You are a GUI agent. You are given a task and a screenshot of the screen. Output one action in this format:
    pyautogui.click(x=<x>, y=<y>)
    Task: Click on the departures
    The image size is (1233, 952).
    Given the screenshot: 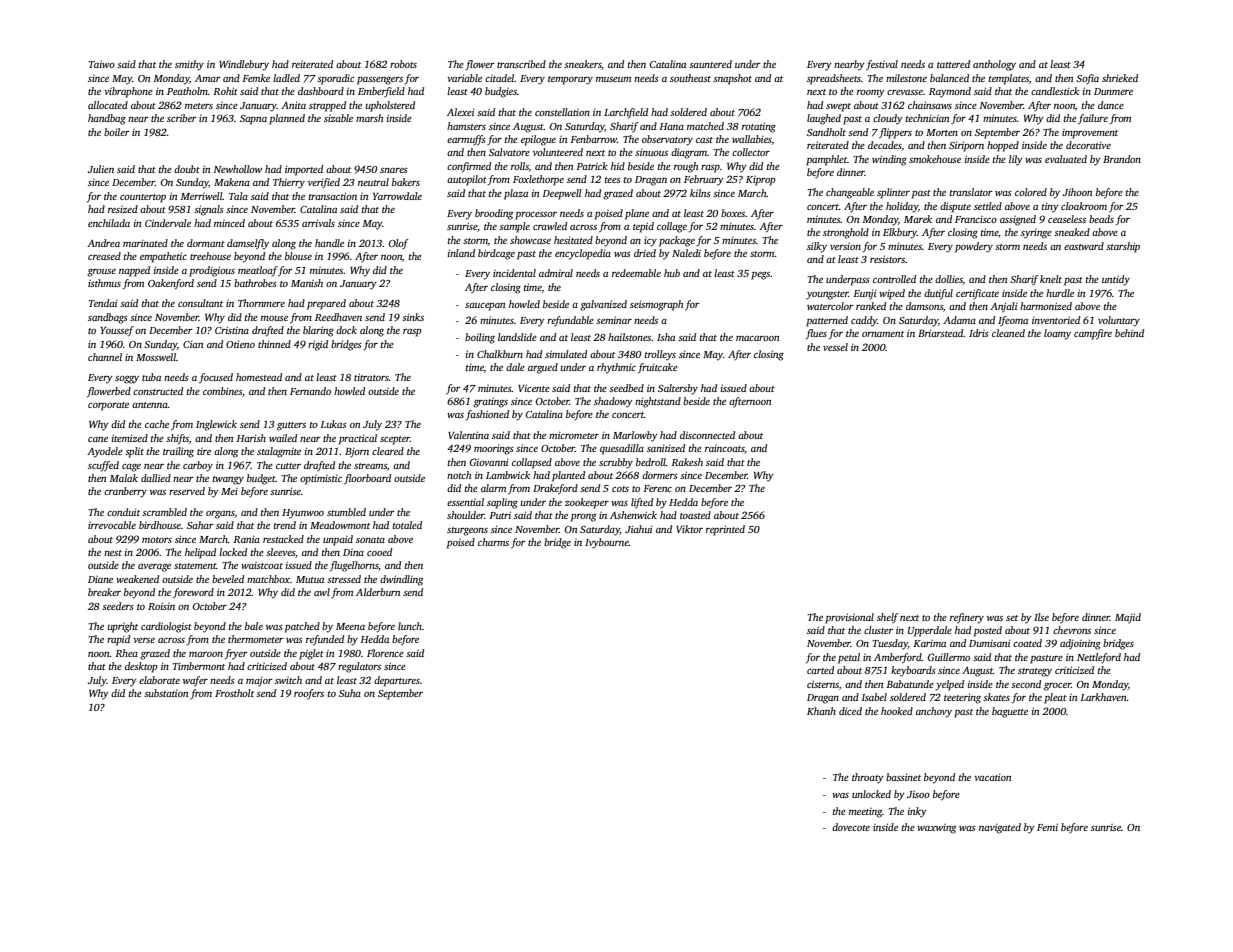 What is the action you would take?
    pyautogui.click(x=397, y=681)
